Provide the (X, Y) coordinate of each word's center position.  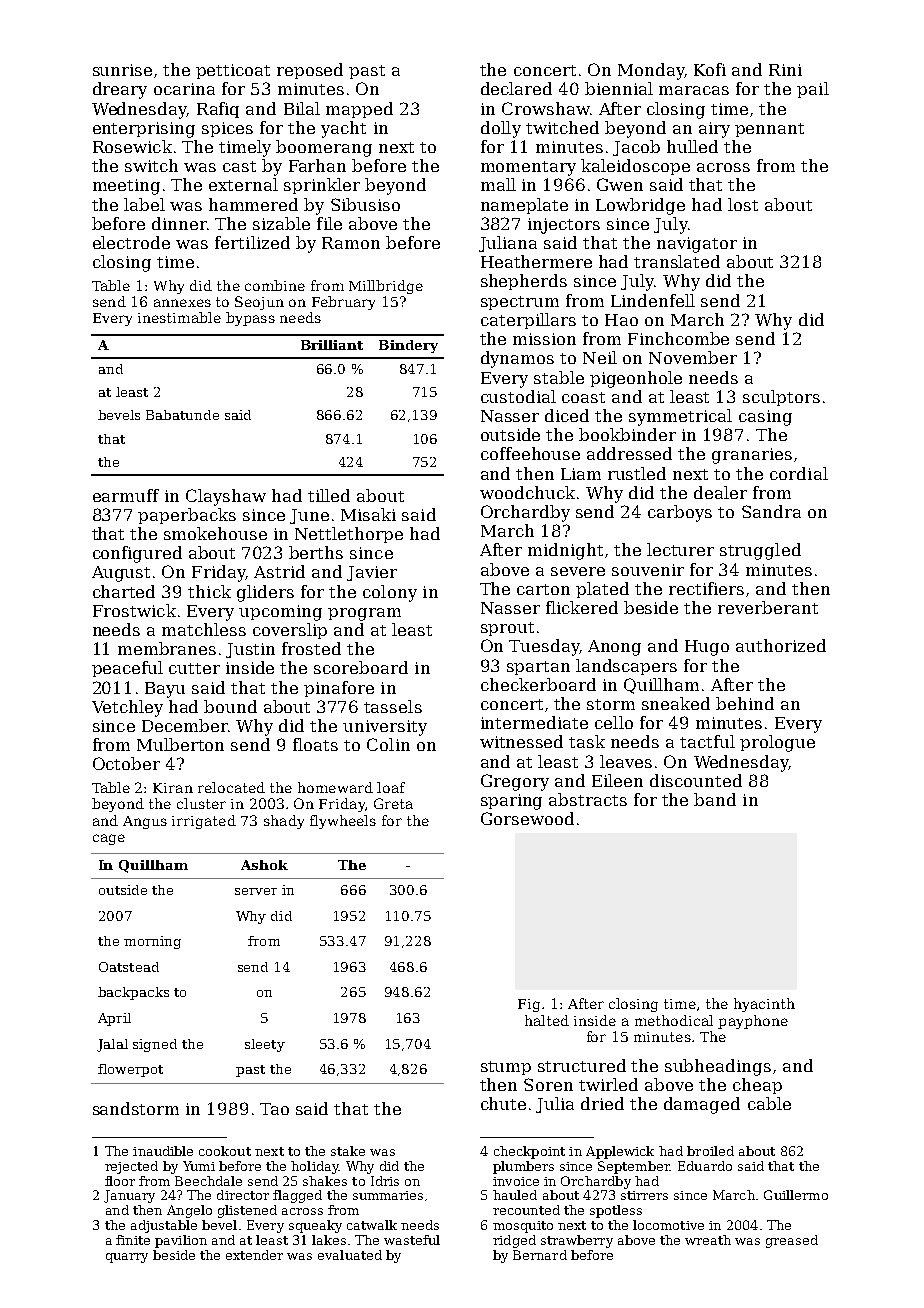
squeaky (315, 1226)
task (587, 741)
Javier (372, 573)
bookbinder (627, 434)
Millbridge (386, 287)
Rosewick (132, 146)
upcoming (280, 613)
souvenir (648, 570)
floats (315, 744)
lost (743, 204)
